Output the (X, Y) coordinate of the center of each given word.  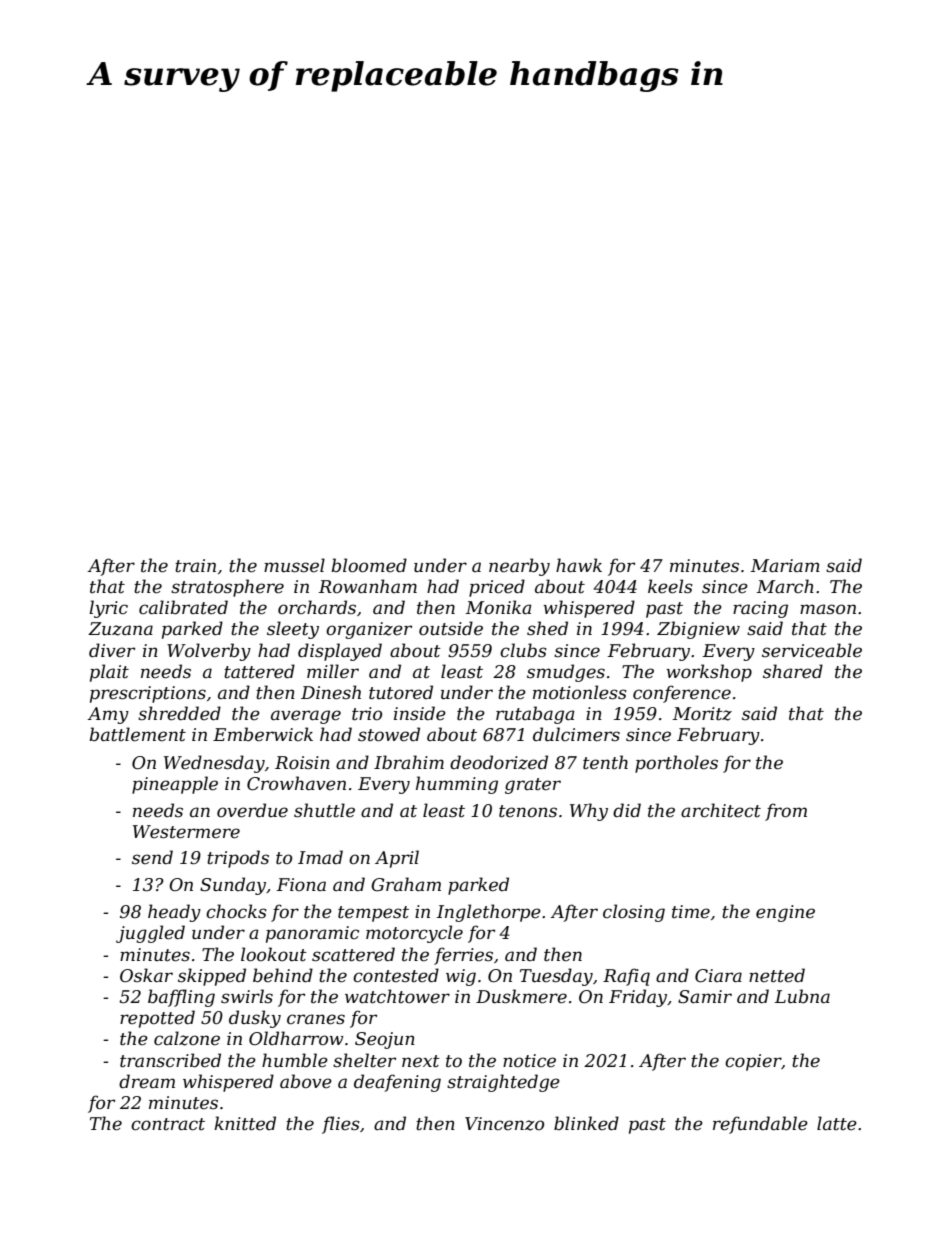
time (691, 912)
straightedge (503, 1083)
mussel (294, 565)
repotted (157, 1019)
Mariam (785, 565)
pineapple (175, 785)
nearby (519, 567)
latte (837, 1123)
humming (457, 785)
